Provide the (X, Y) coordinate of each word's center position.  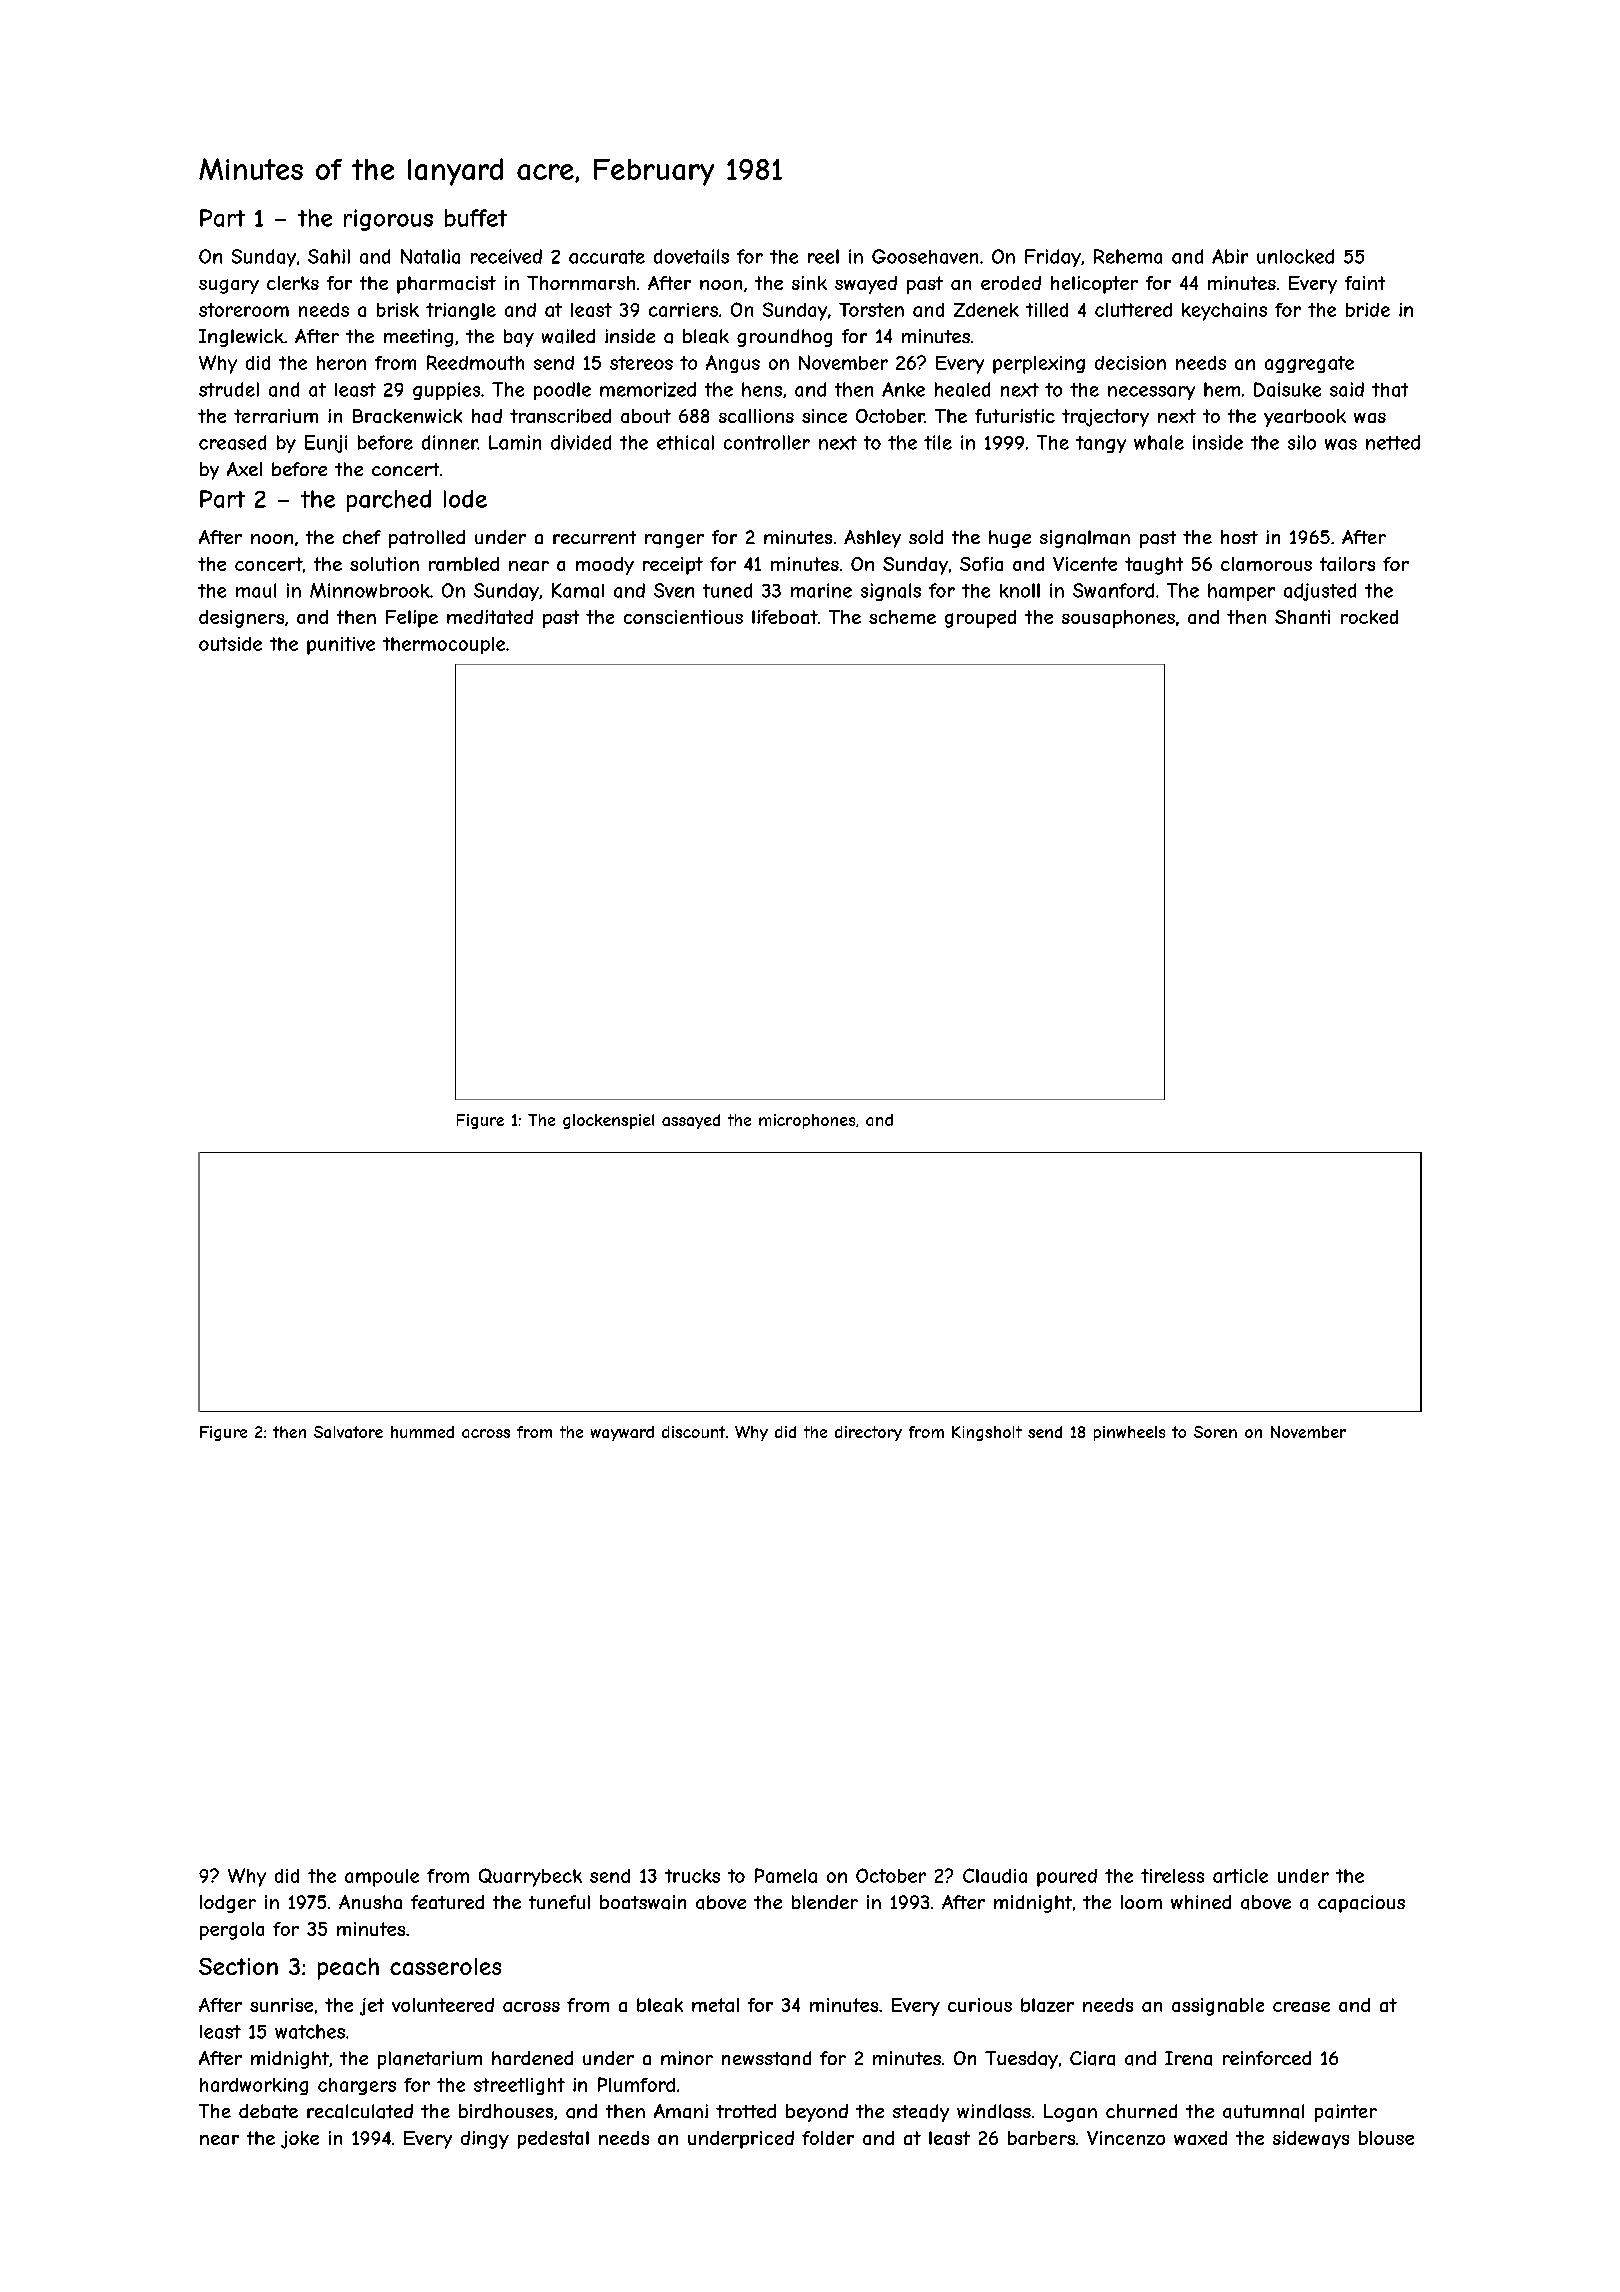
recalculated (360, 2111)
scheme (902, 617)
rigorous (388, 220)
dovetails (691, 256)
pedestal (553, 2140)
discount (693, 1432)
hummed (422, 1432)
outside (230, 644)
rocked (1369, 617)
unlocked (1295, 256)
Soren (1215, 1432)
